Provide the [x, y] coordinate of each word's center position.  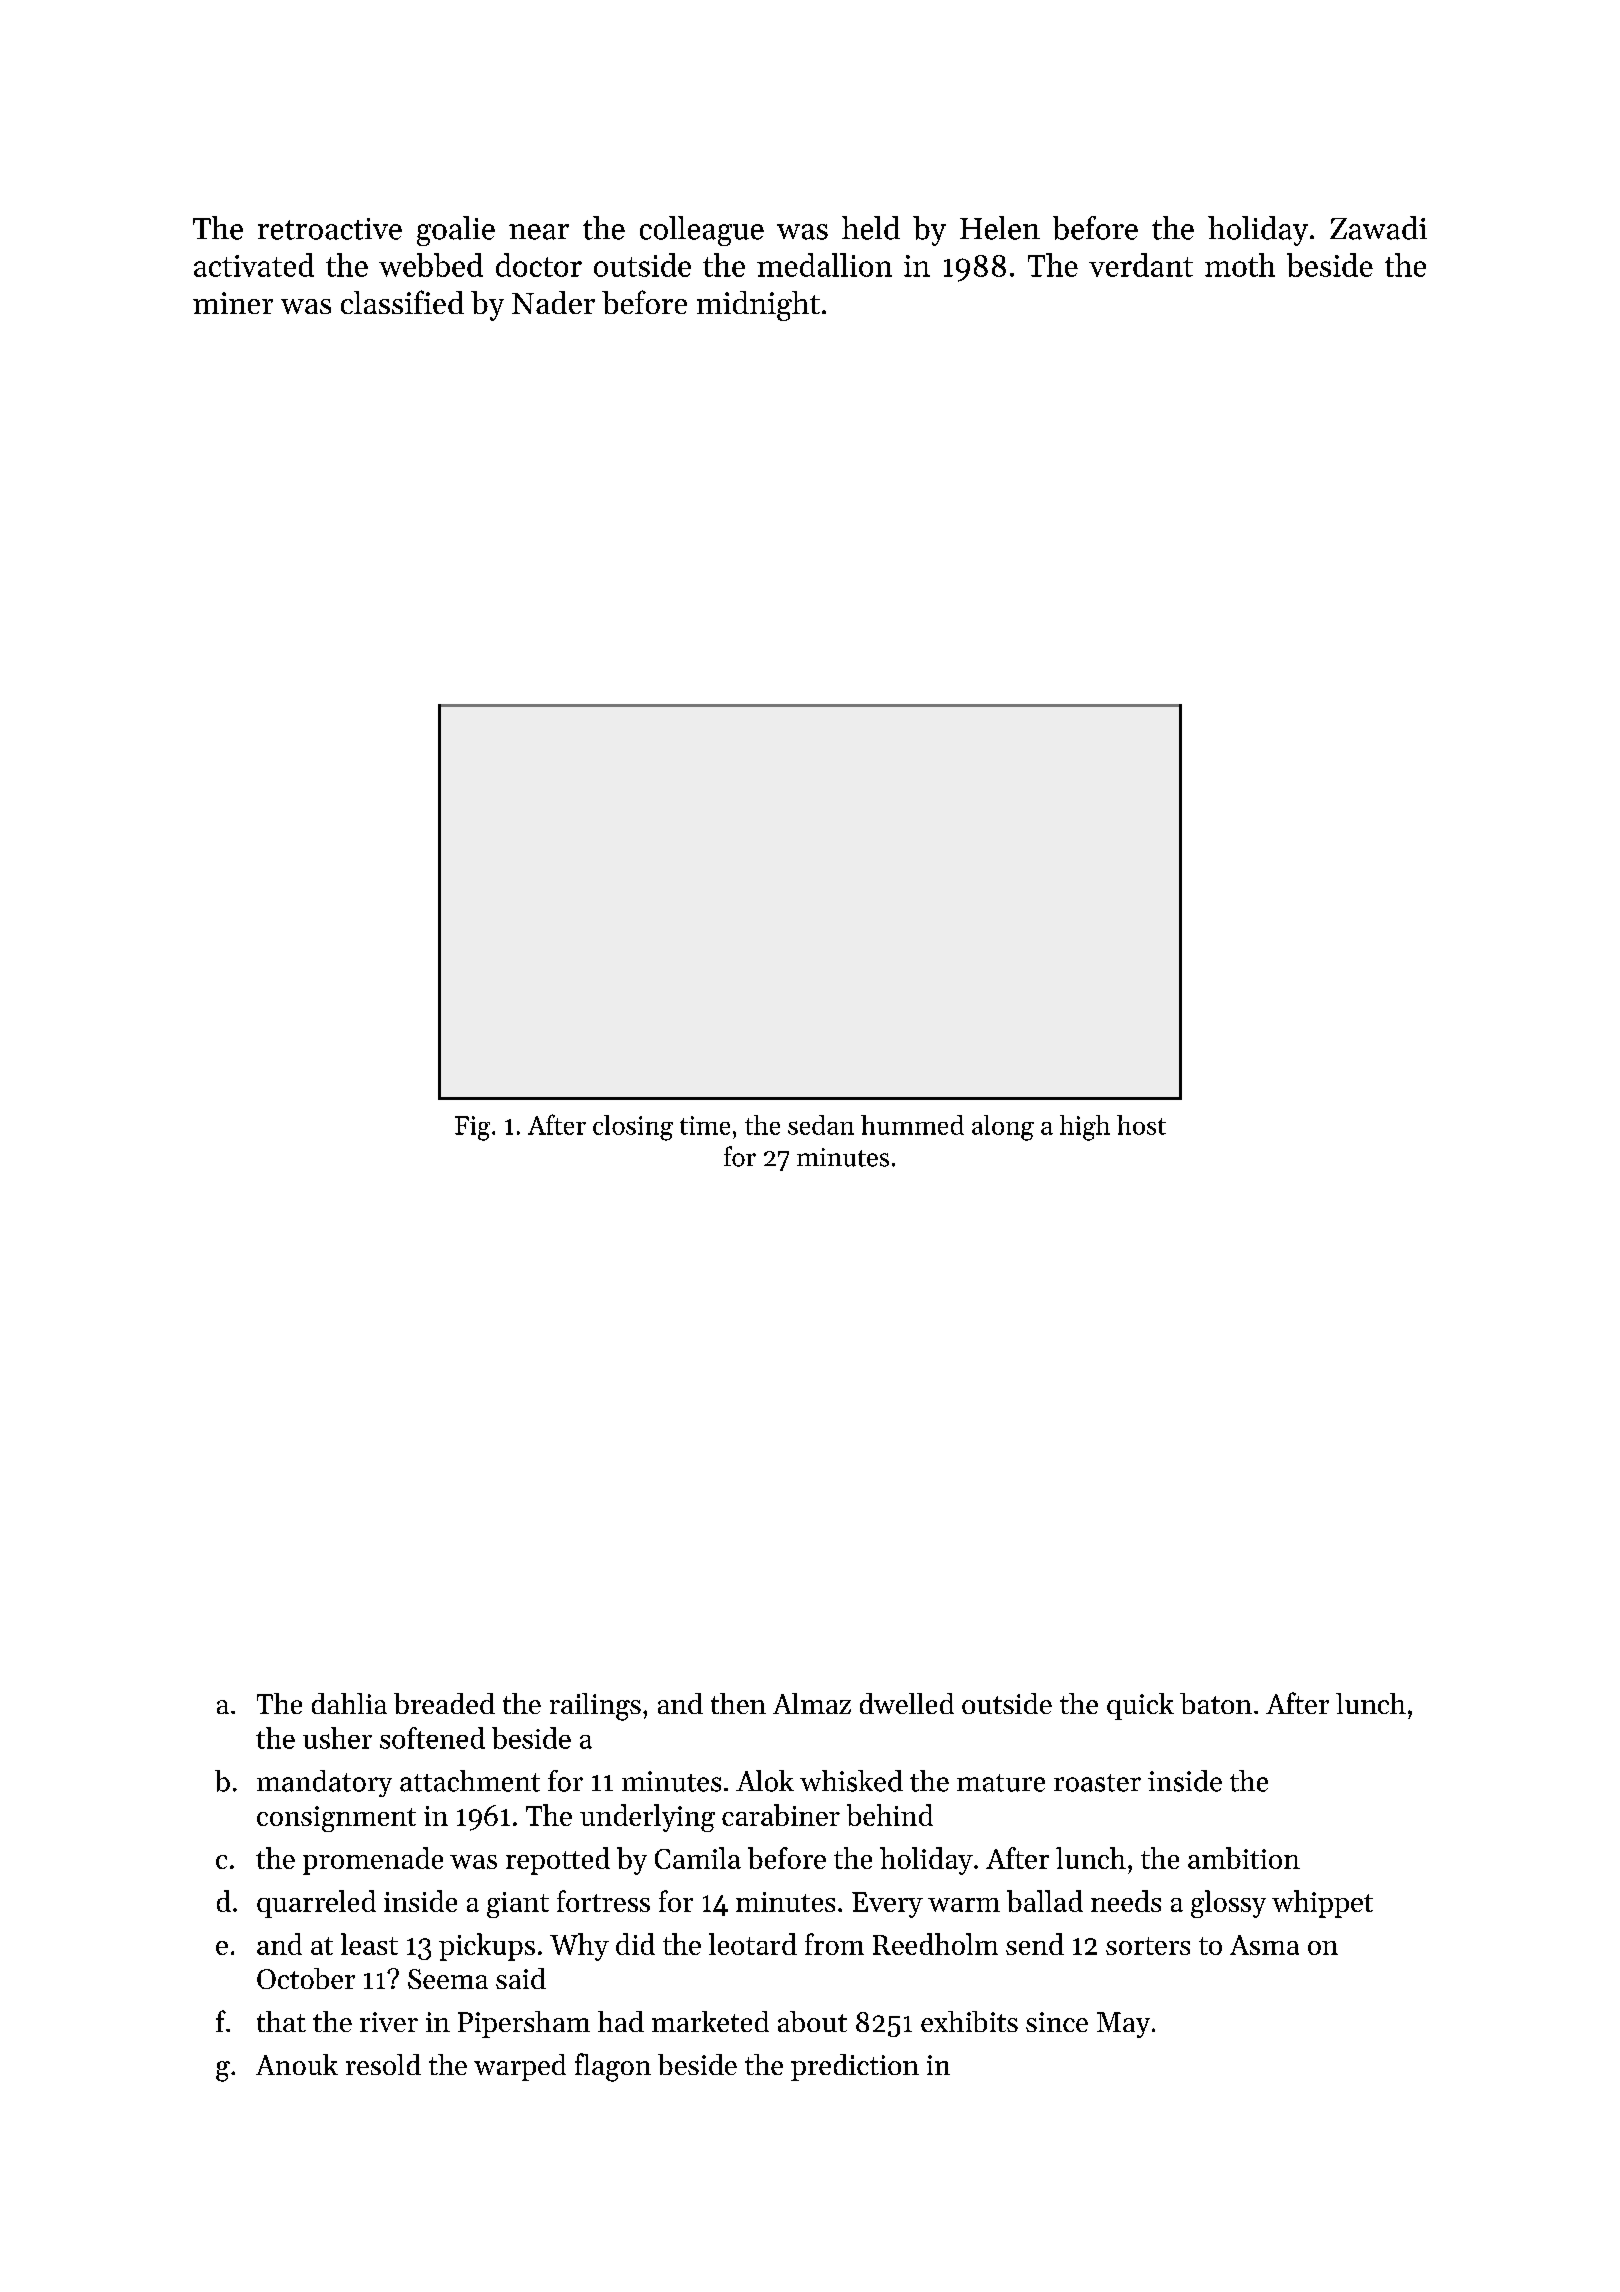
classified [402, 302]
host [1141, 1125]
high [1085, 1128]
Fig [472, 1128]
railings [595, 1707]
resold [383, 2064]
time [705, 1125]
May [1123, 2025]
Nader [553, 302]
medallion [824, 265]
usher [337, 1738]
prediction [855, 2067]
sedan [821, 1125]
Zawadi [1378, 228]
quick [1140, 1706]
